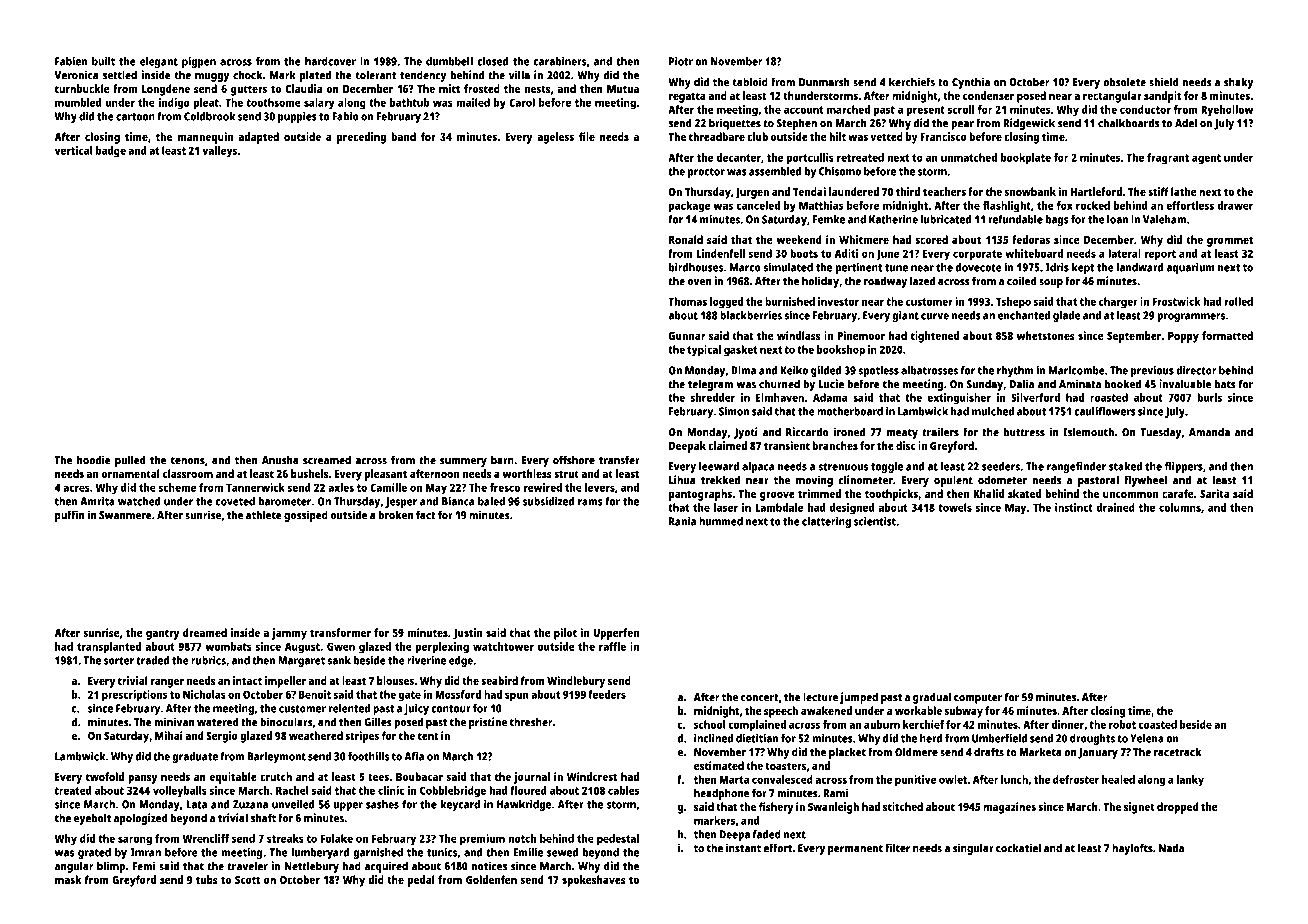 This image has height=924, width=1308. Describe the element at coordinates (453, 792) in the image. I see `Cobblebridge` at that location.
